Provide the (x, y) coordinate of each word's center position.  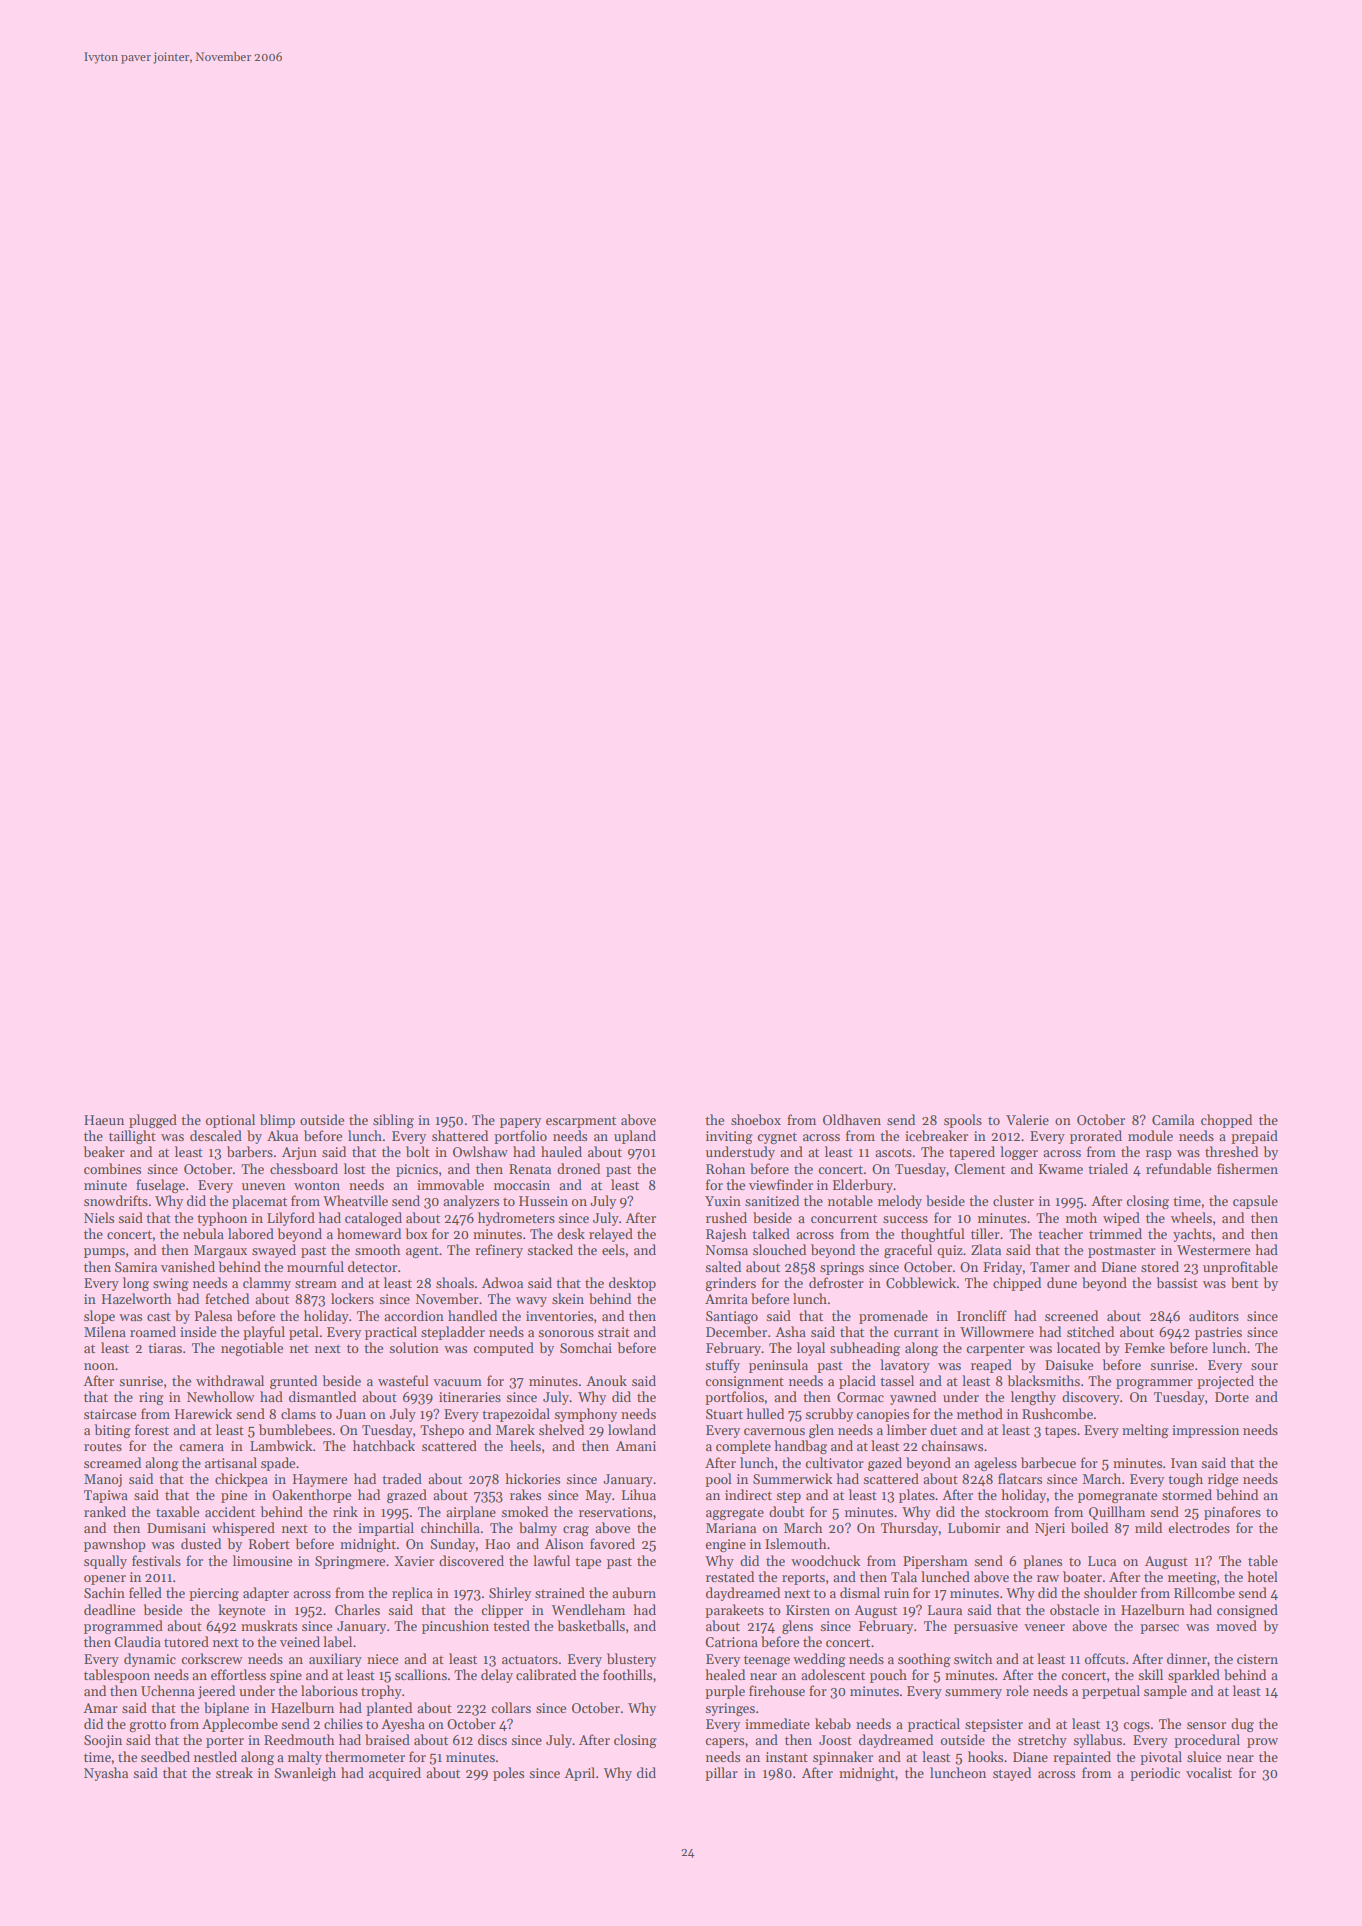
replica (412, 1594)
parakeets (734, 1611)
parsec (1159, 1629)
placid (857, 1382)
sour (1264, 1366)
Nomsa (727, 1250)
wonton (317, 1186)
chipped (1017, 1284)
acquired (395, 1774)
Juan (351, 1414)
